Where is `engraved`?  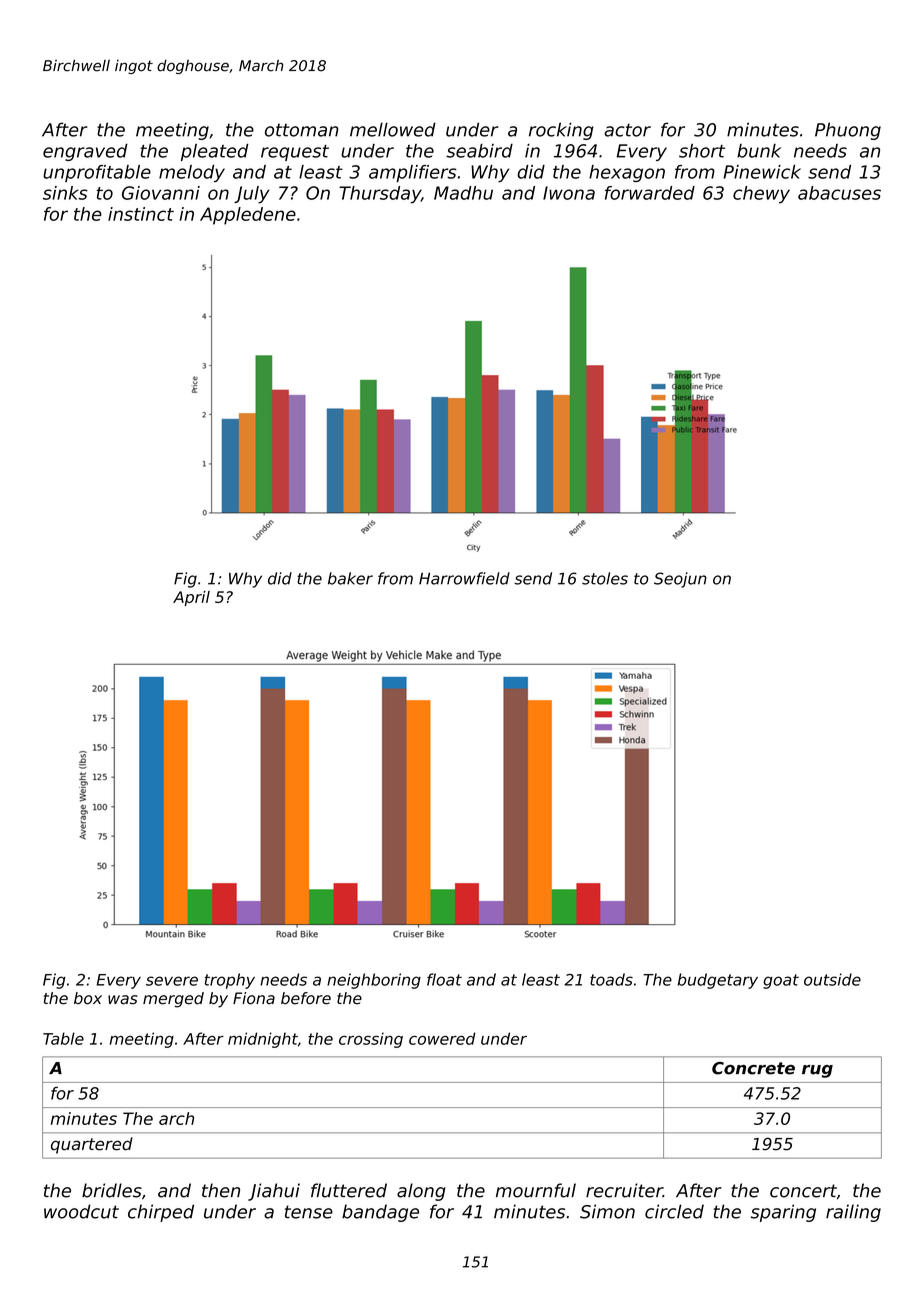 engraved is located at coordinates (85, 152).
